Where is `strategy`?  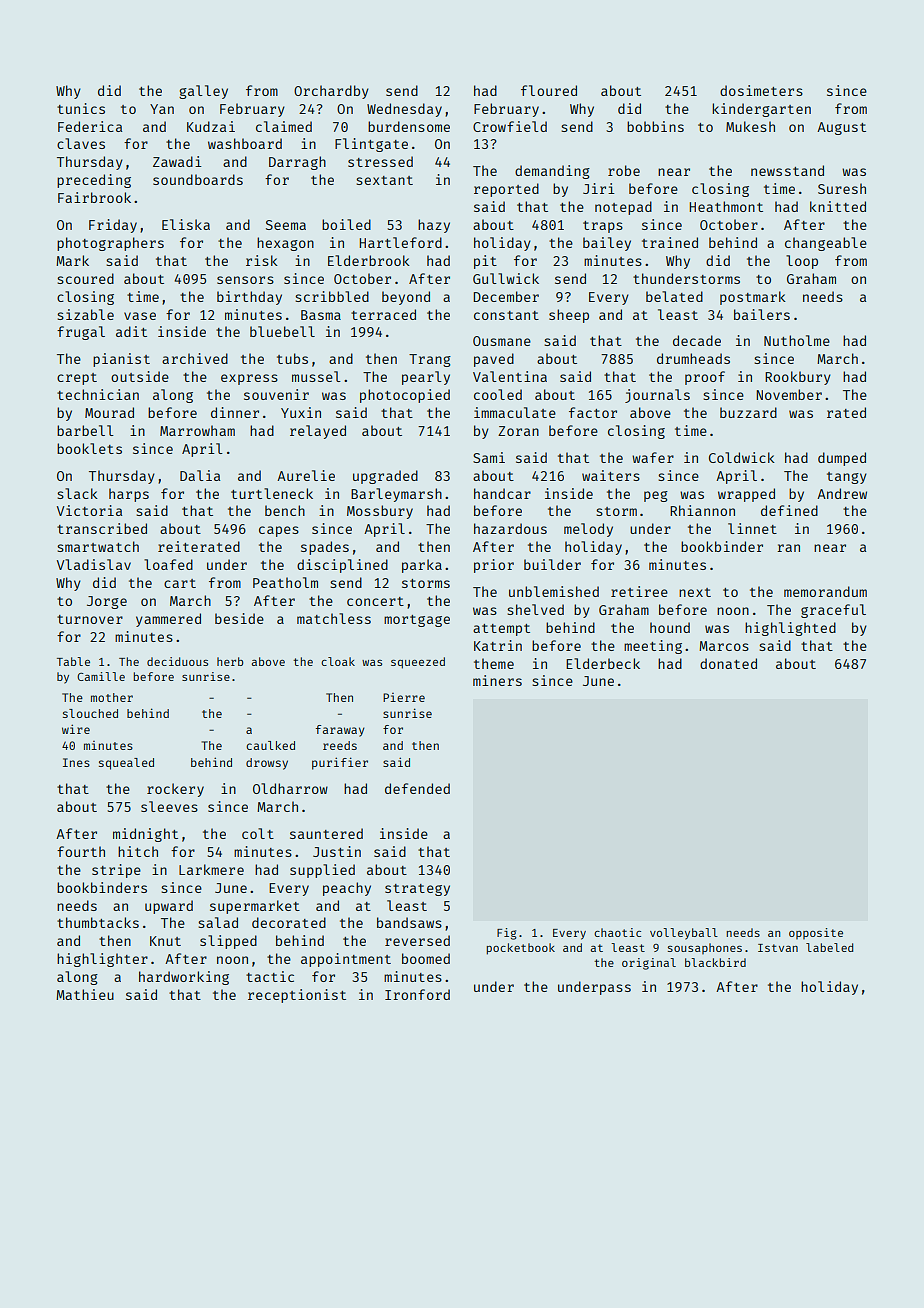
strategy is located at coordinates (417, 890).
